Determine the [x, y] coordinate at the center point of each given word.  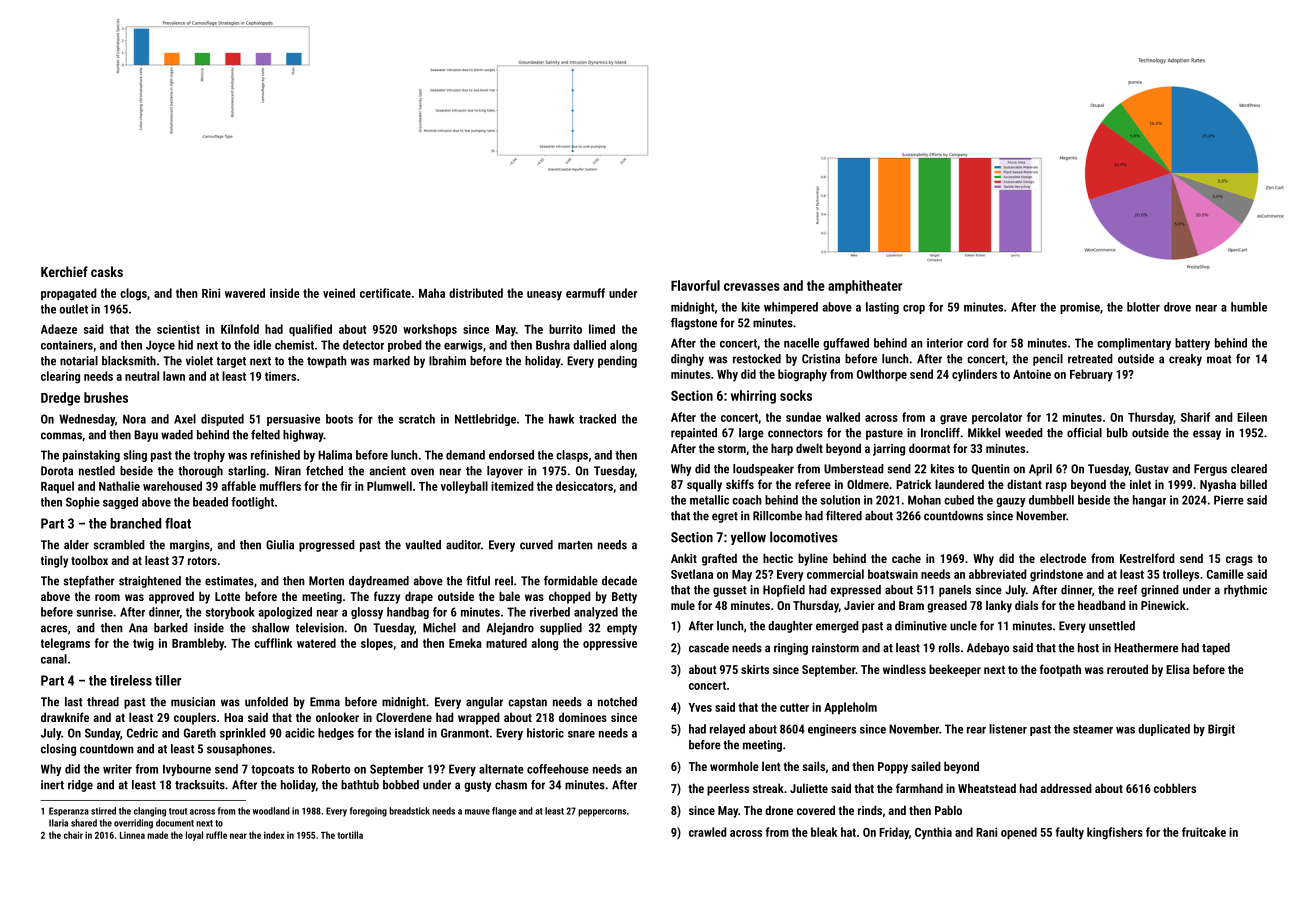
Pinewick [1163, 605]
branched [135, 523]
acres [54, 629]
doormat [929, 448]
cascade [709, 648]
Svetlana [692, 574]
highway [303, 436]
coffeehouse [558, 769]
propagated [69, 294]
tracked [597, 419]
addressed [1066, 788]
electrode [1063, 558]
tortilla [350, 835]
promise [1080, 308]
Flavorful [695, 285]
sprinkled [243, 734]
